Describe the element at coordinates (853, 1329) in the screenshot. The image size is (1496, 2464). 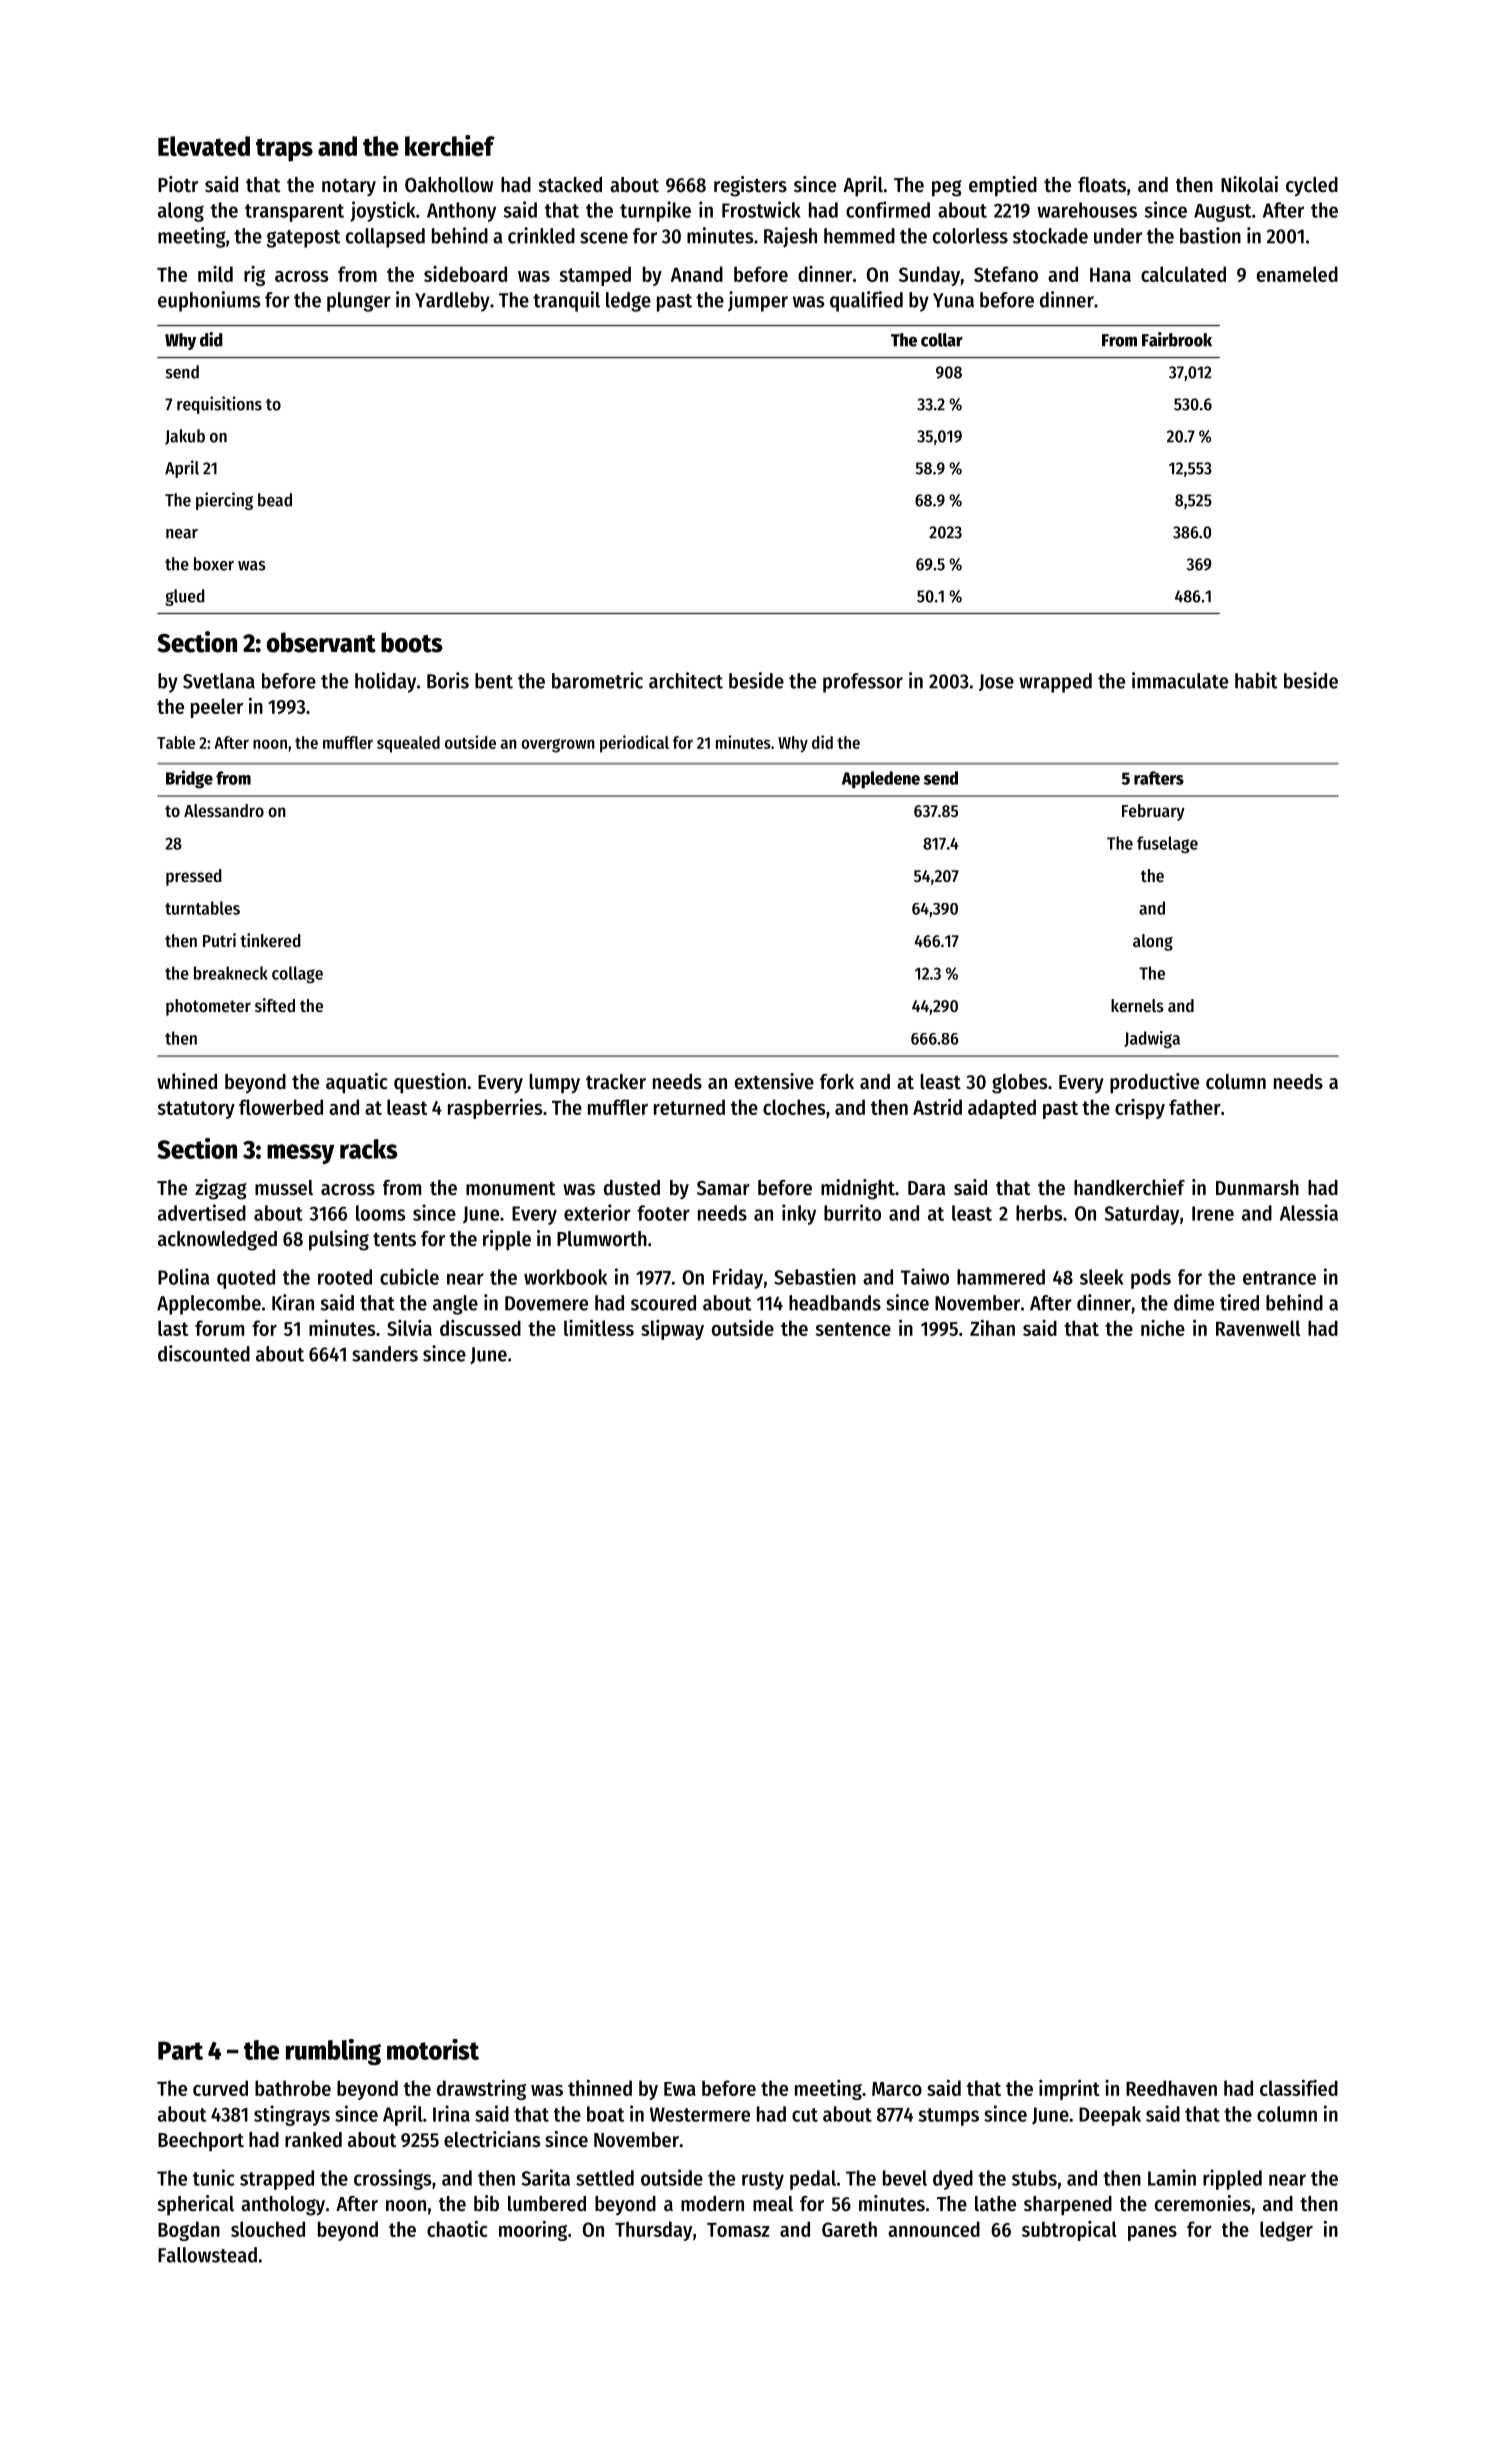
I see `sentence` at that location.
